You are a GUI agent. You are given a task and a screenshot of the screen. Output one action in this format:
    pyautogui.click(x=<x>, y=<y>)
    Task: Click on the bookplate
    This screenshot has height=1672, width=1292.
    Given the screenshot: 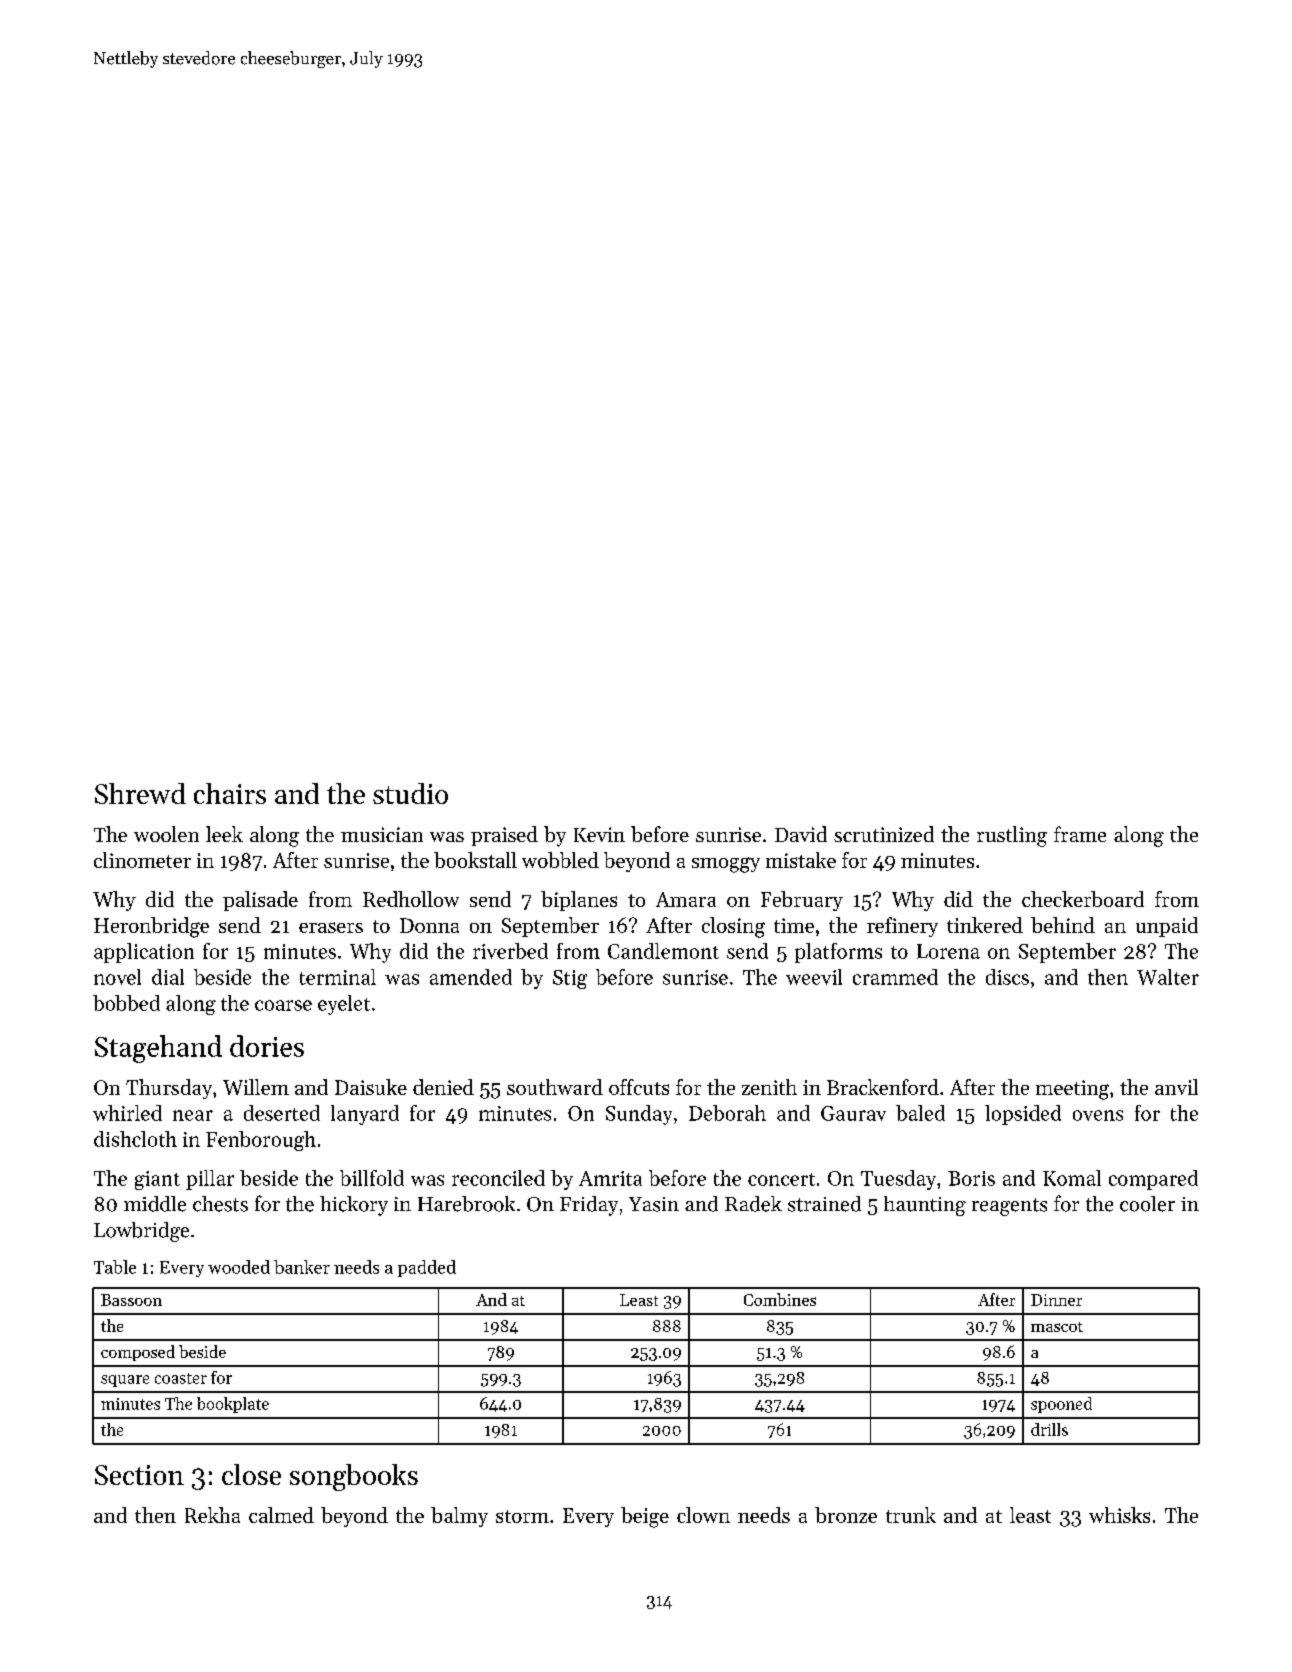 What is the action you would take?
    pyautogui.click(x=233, y=1405)
